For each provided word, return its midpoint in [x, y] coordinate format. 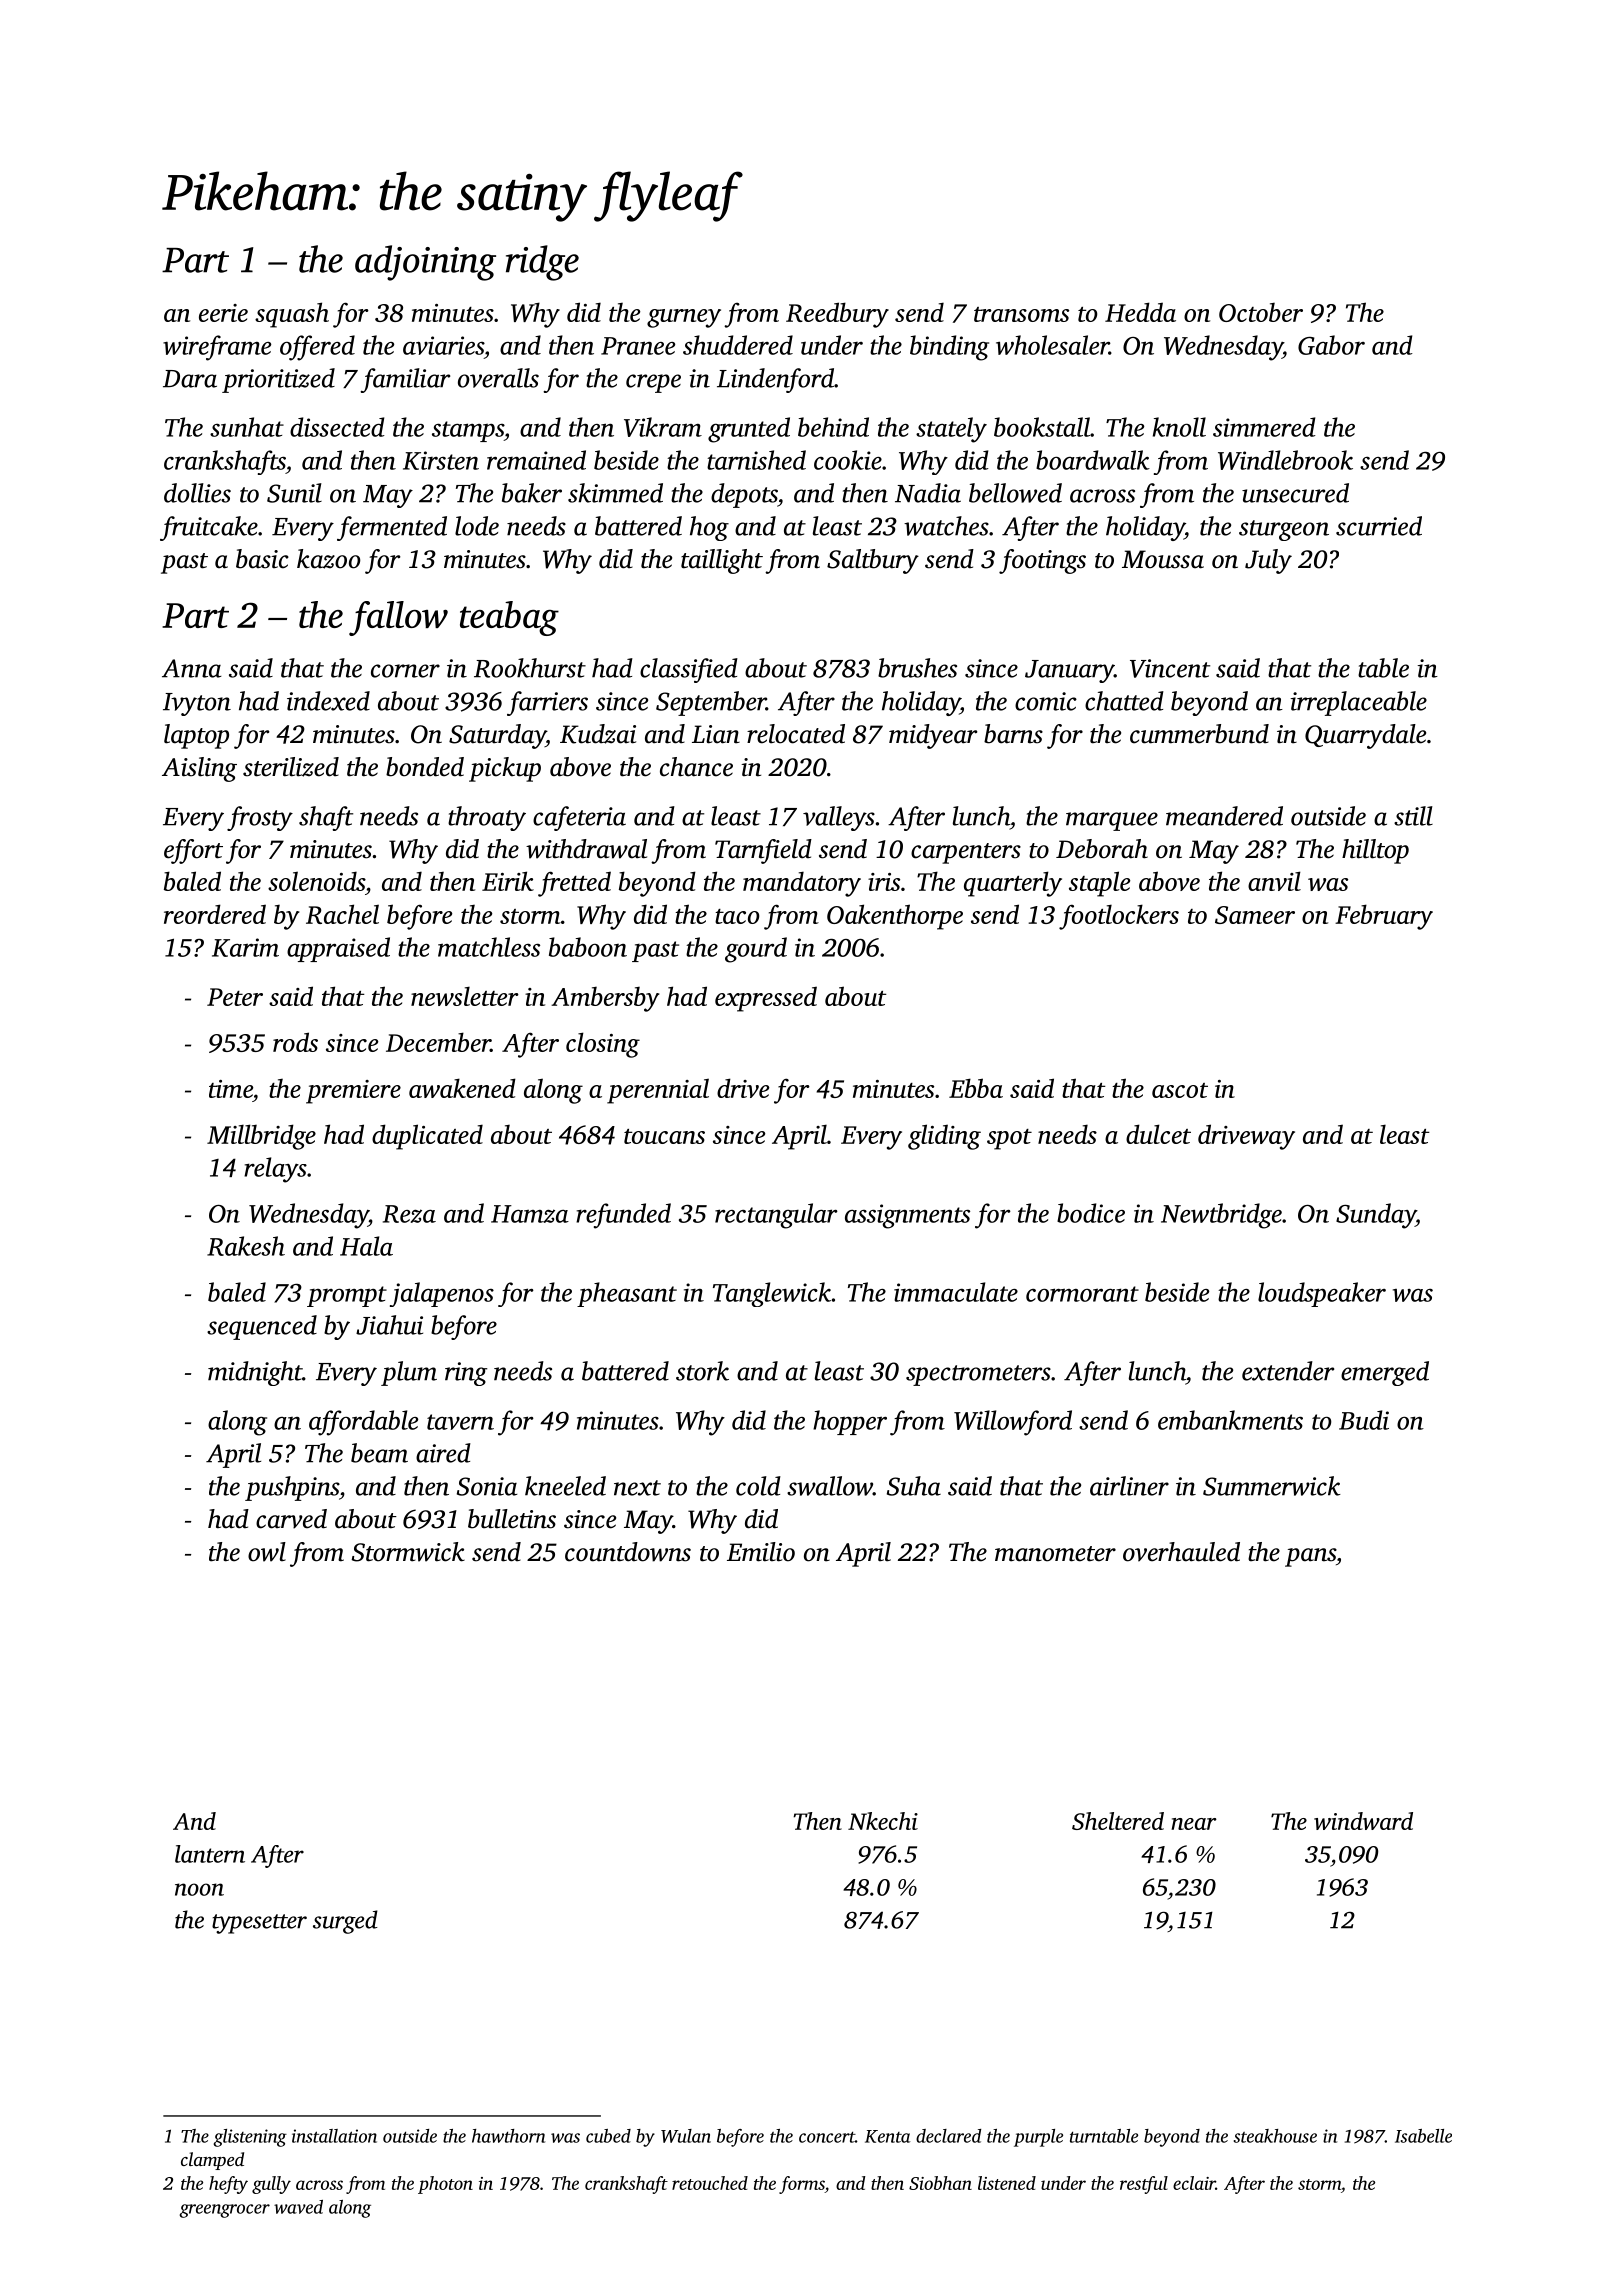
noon [199, 1889]
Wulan [686, 2136]
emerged [1385, 1373]
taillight [722, 561]
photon [445, 2185]
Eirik [508, 881]
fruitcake [209, 528]
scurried [1379, 526]
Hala [366, 1246]
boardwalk [1093, 460]
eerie [223, 313]
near [1194, 1824]
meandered [1224, 816]
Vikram [663, 427]
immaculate [956, 1292]
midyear [933, 736]
